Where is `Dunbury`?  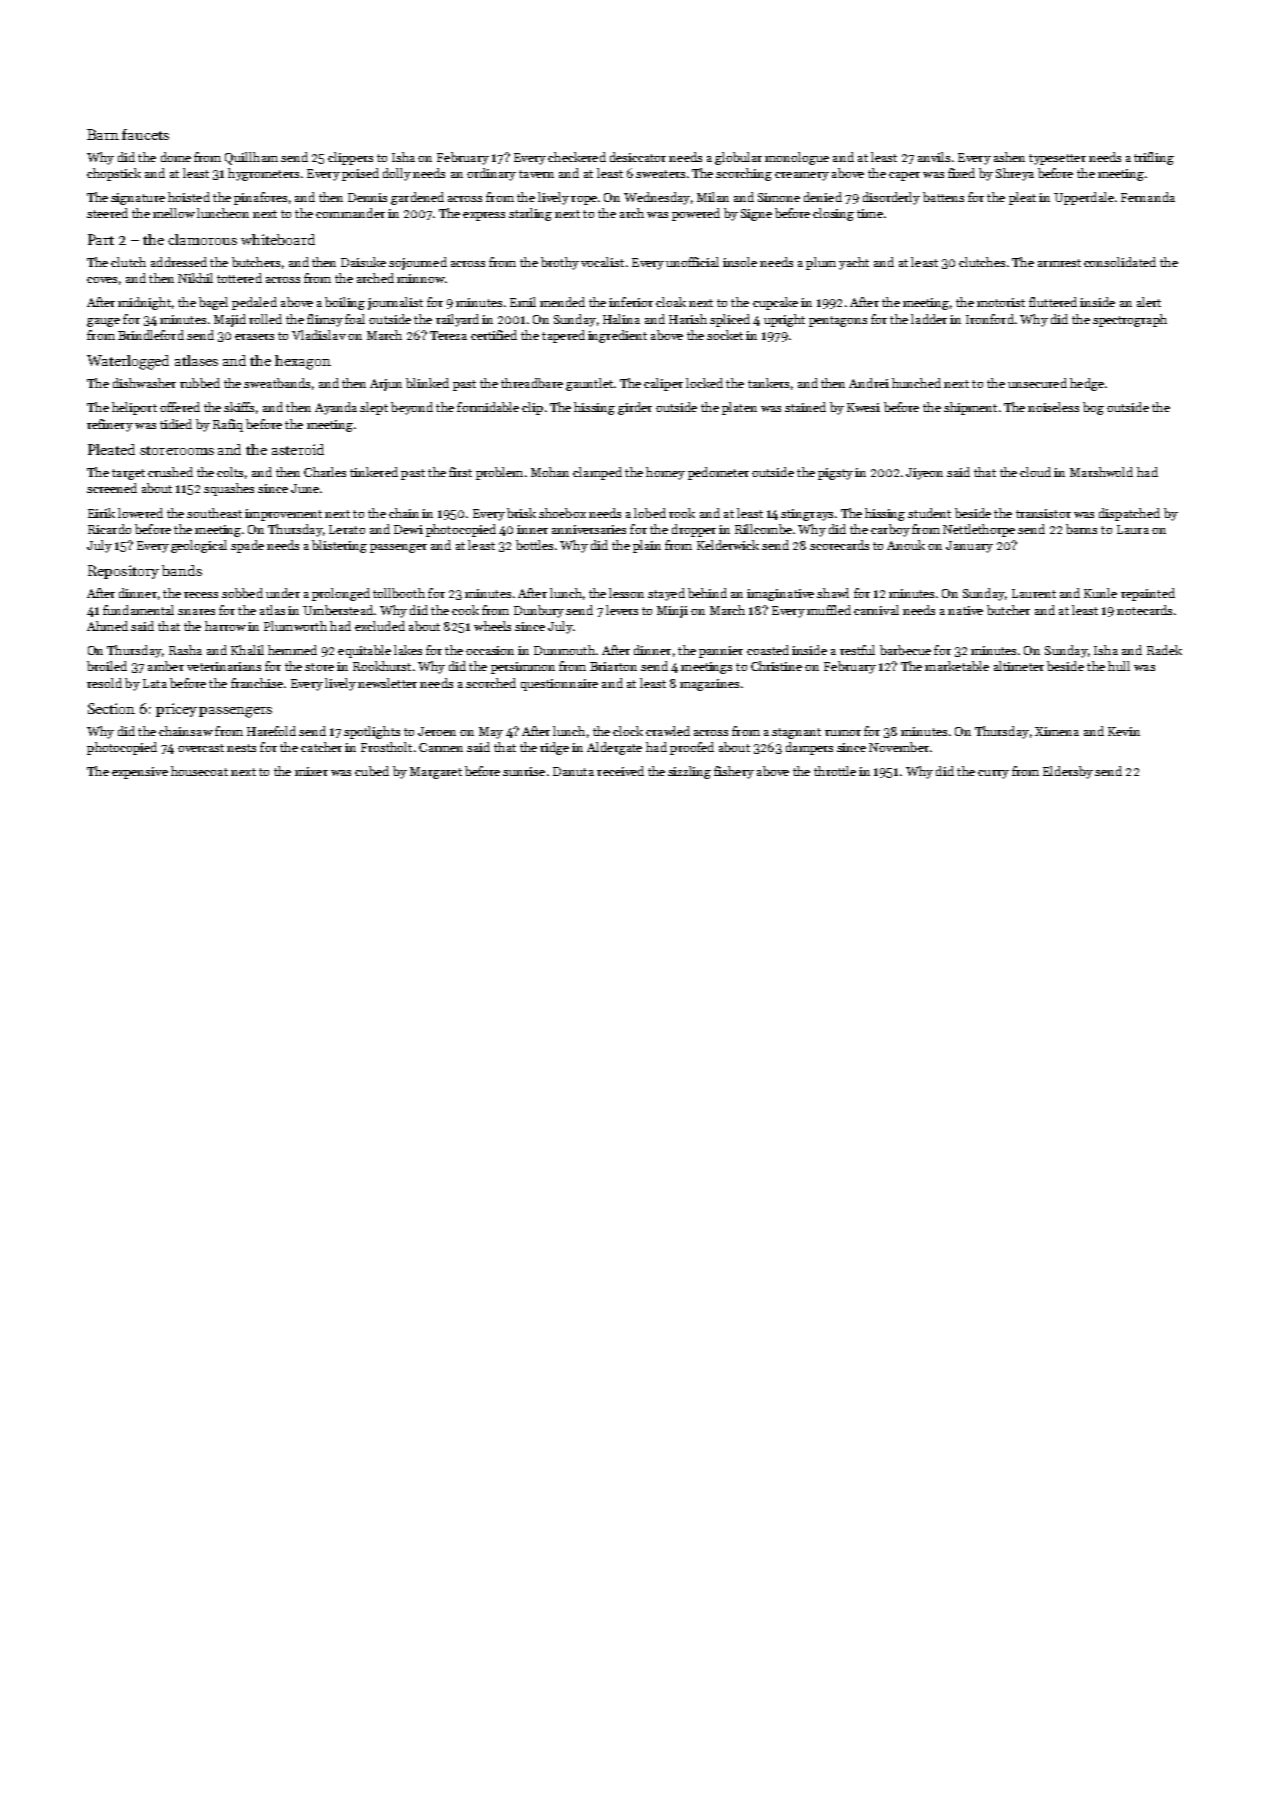
Dunbury is located at coordinates (539, 611).
